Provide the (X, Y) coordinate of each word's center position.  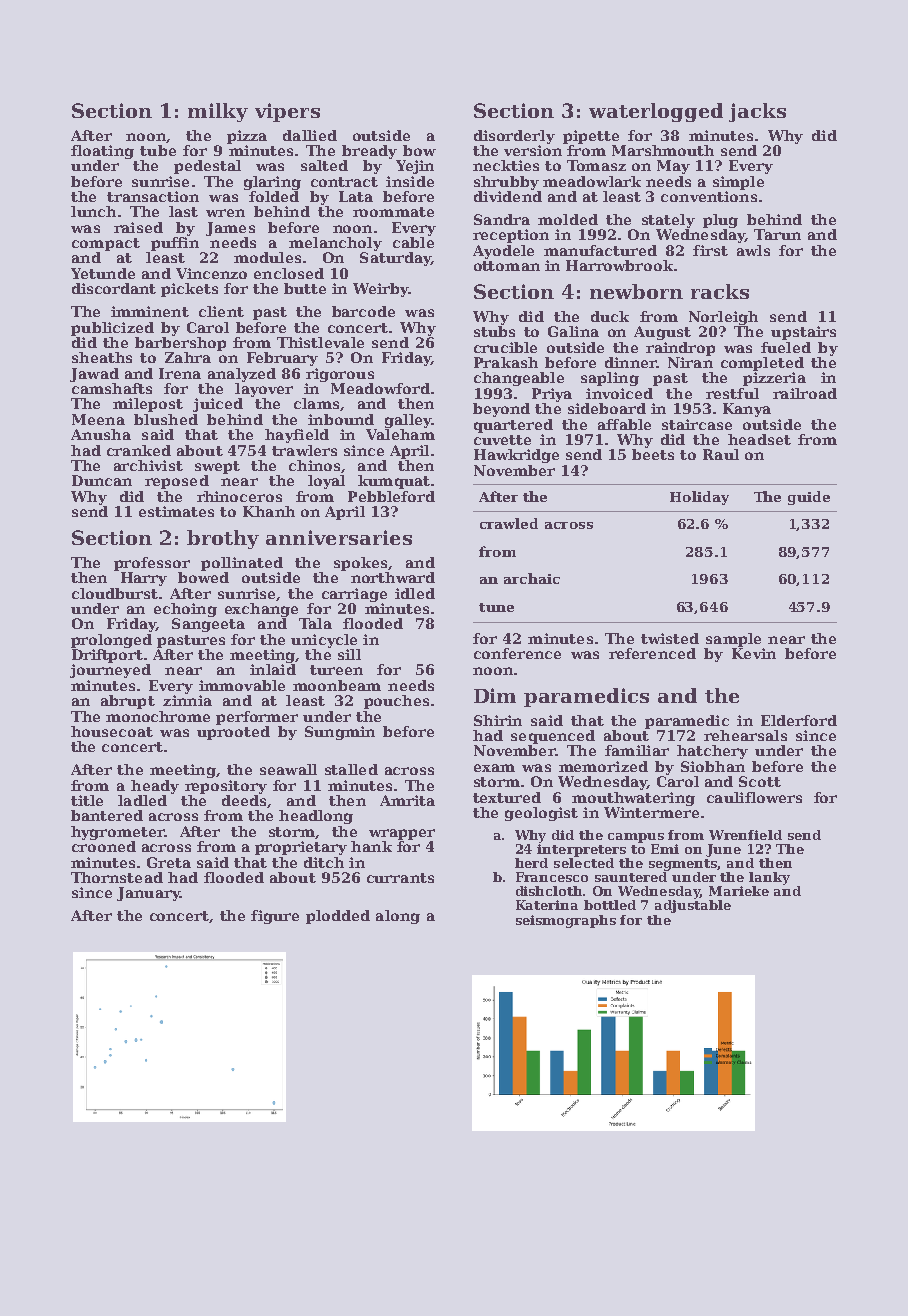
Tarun (777, 234)
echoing (185, 610)
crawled (509, 523)
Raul (721, 454)
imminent (150, 311)
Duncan (102, 480)
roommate (393, 212)
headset (759, 439)
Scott (760, 781)
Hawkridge (516, 456)
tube (158, 150)
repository (226, 787)
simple (738, 183)
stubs (494, 331)
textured (507, 797)
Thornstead (117, 877)
